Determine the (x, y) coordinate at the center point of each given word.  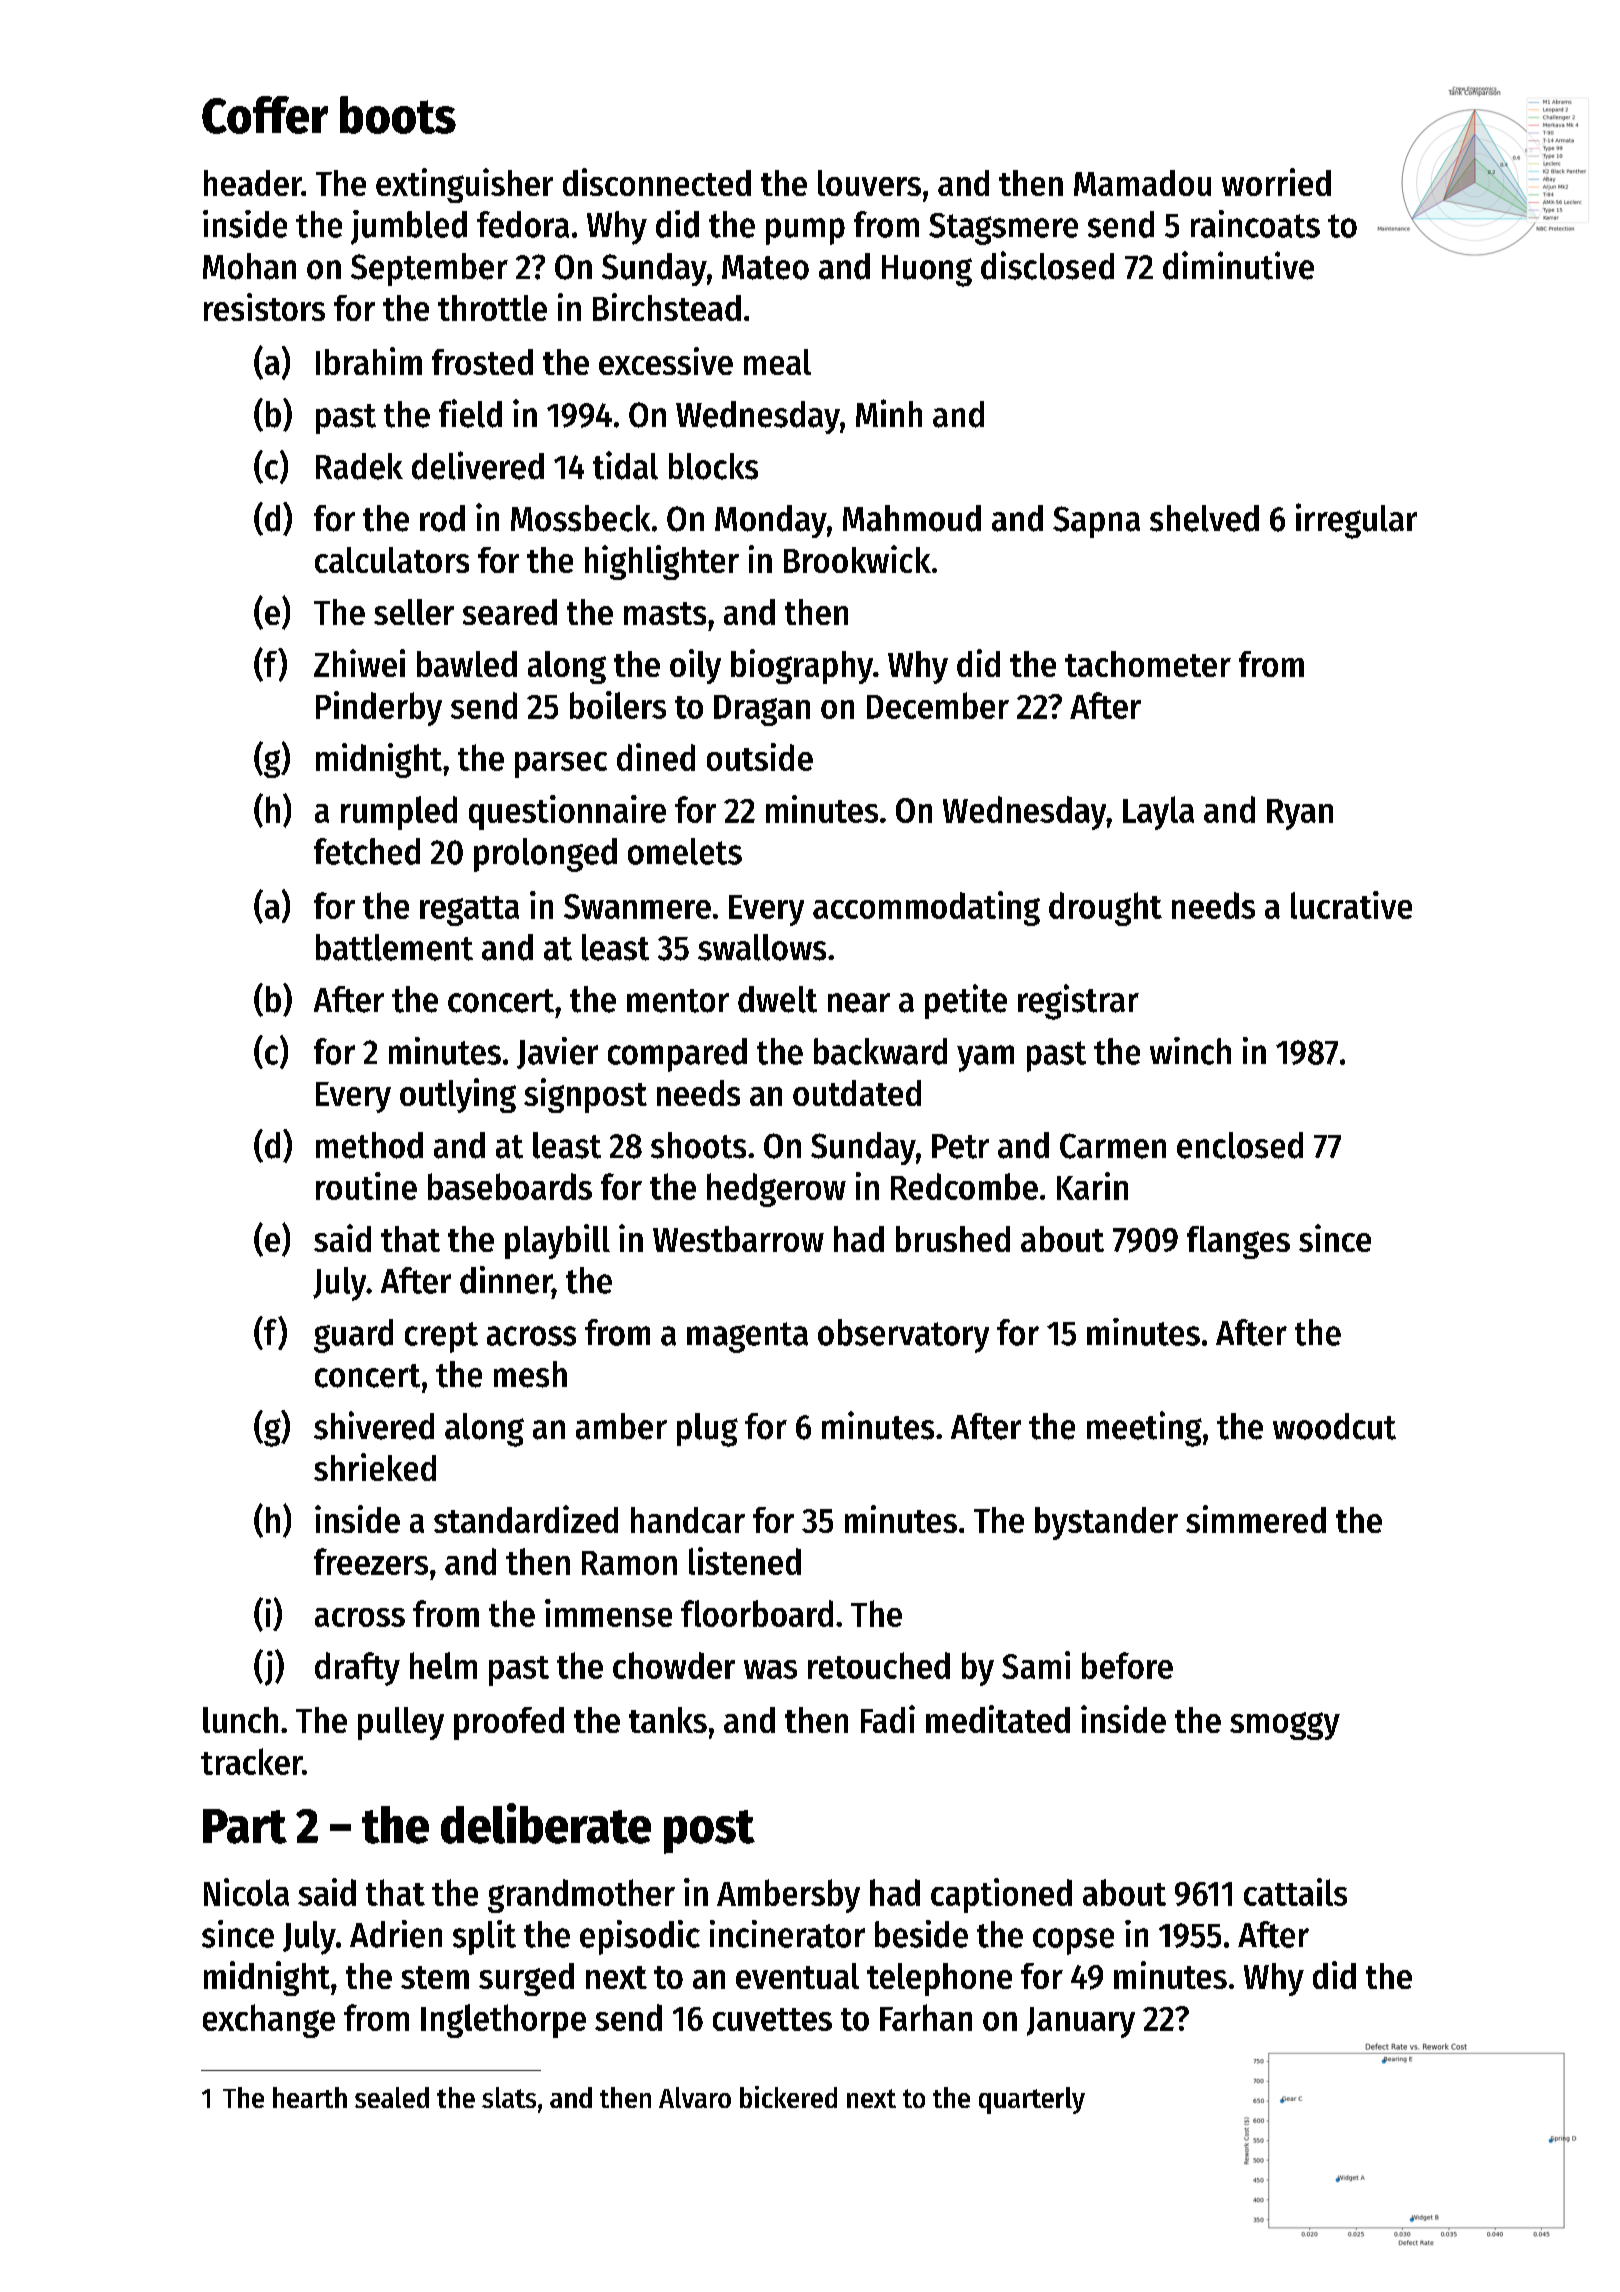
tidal (625, 465)
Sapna (1096, 522)
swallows (762, 947)
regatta (469, 911)
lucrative (1351, 905)
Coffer (265, 115)
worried (1276, 182)
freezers (371, 1561)
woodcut (1334, 1426)
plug (707, 1430)
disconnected (657, 182)
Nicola (246, 1892)
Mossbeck (580, 518)
